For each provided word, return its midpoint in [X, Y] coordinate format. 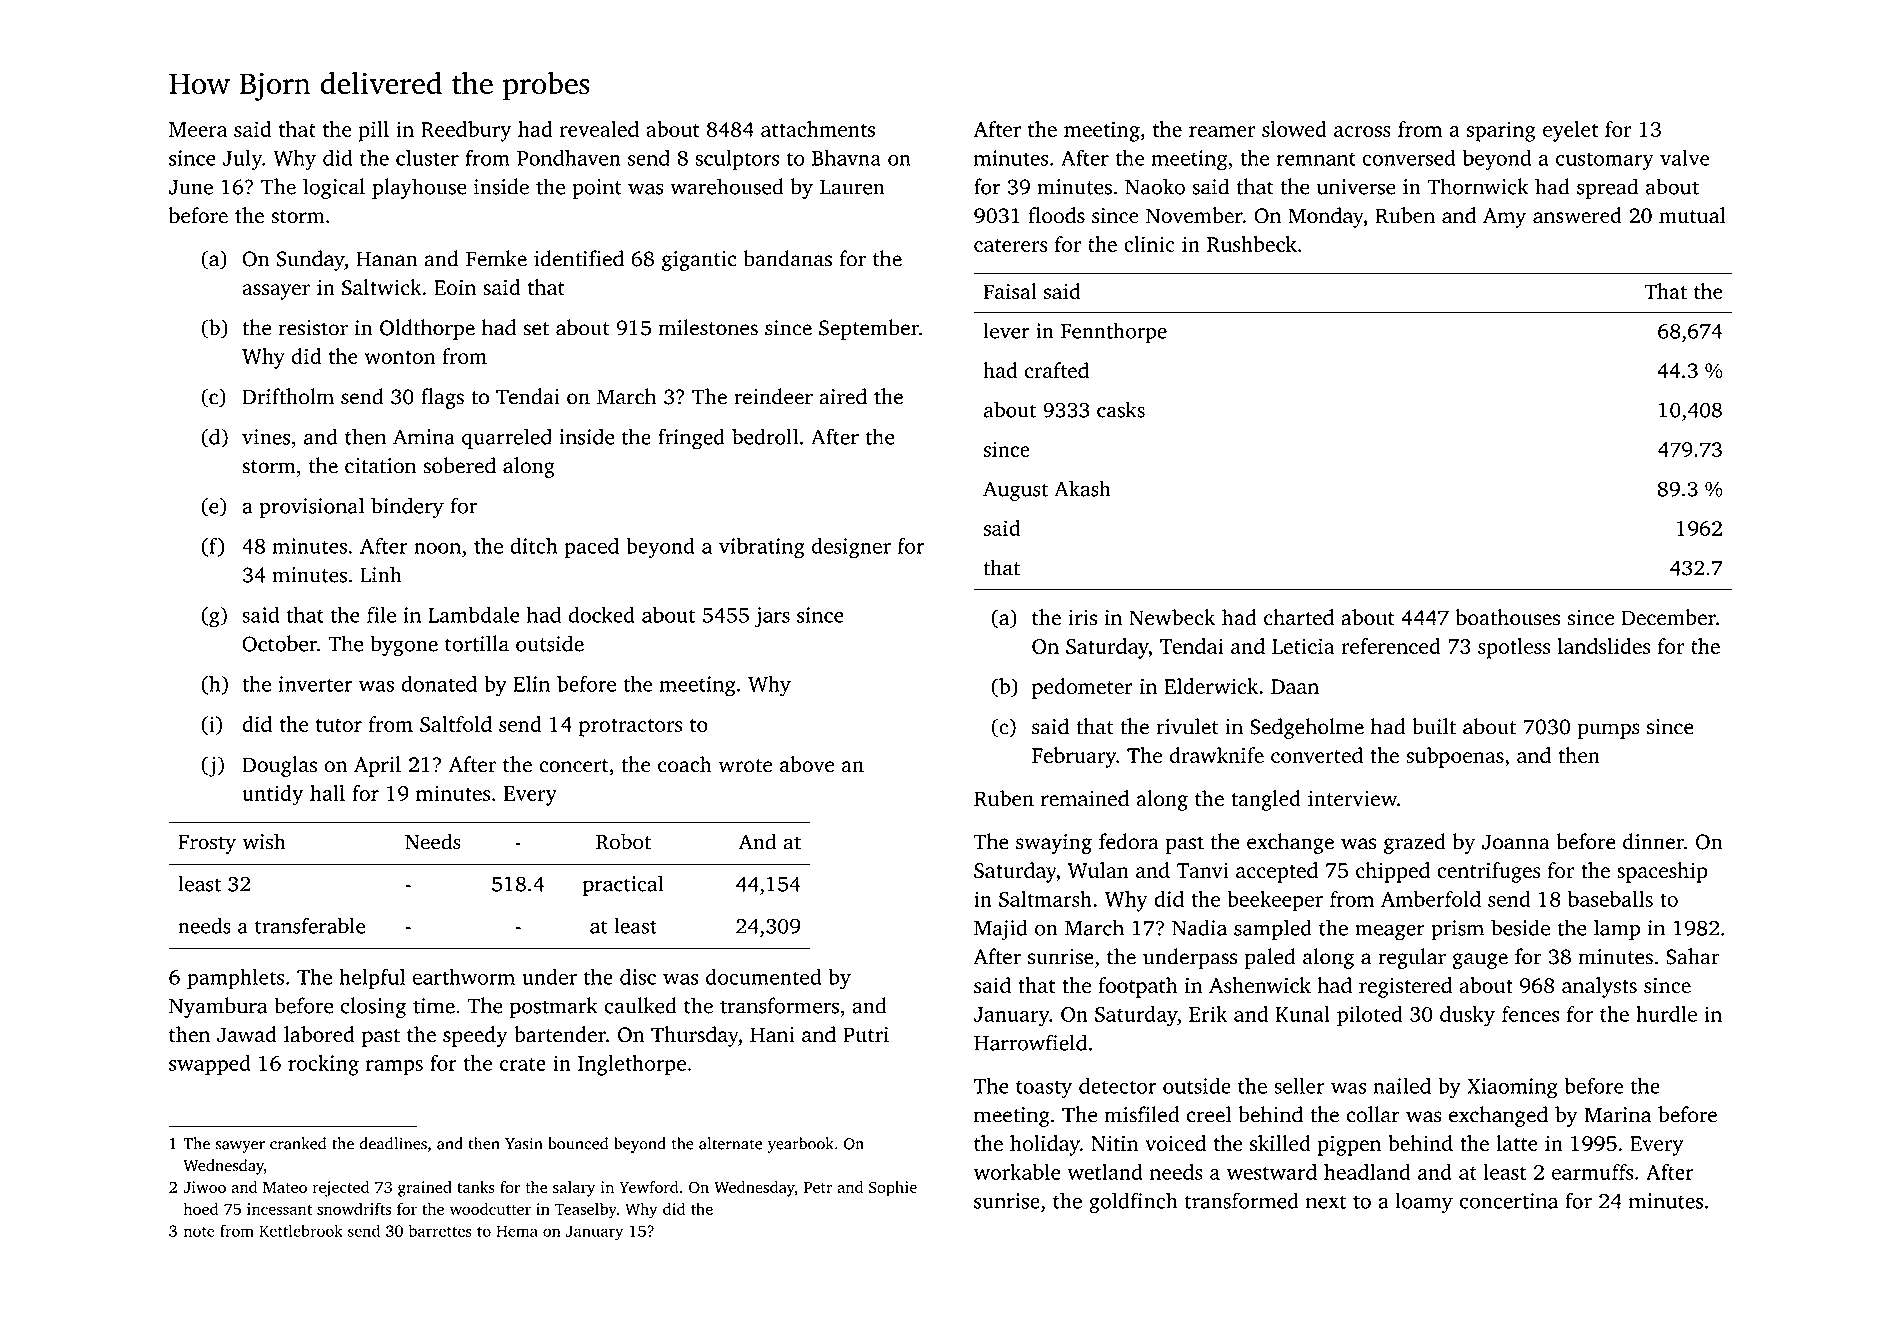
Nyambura [218, 1007]
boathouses [1508, 617]
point [597, 189]
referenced [1391, 646]
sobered [459, 465]
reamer [1222, 131]
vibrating [762, 548]
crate [523, 1064]
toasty [1044, 1089]
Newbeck [1172, 617]
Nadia [1199, 927]
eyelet [1570, 131]
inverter [315, 684]
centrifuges [1489, 872]
